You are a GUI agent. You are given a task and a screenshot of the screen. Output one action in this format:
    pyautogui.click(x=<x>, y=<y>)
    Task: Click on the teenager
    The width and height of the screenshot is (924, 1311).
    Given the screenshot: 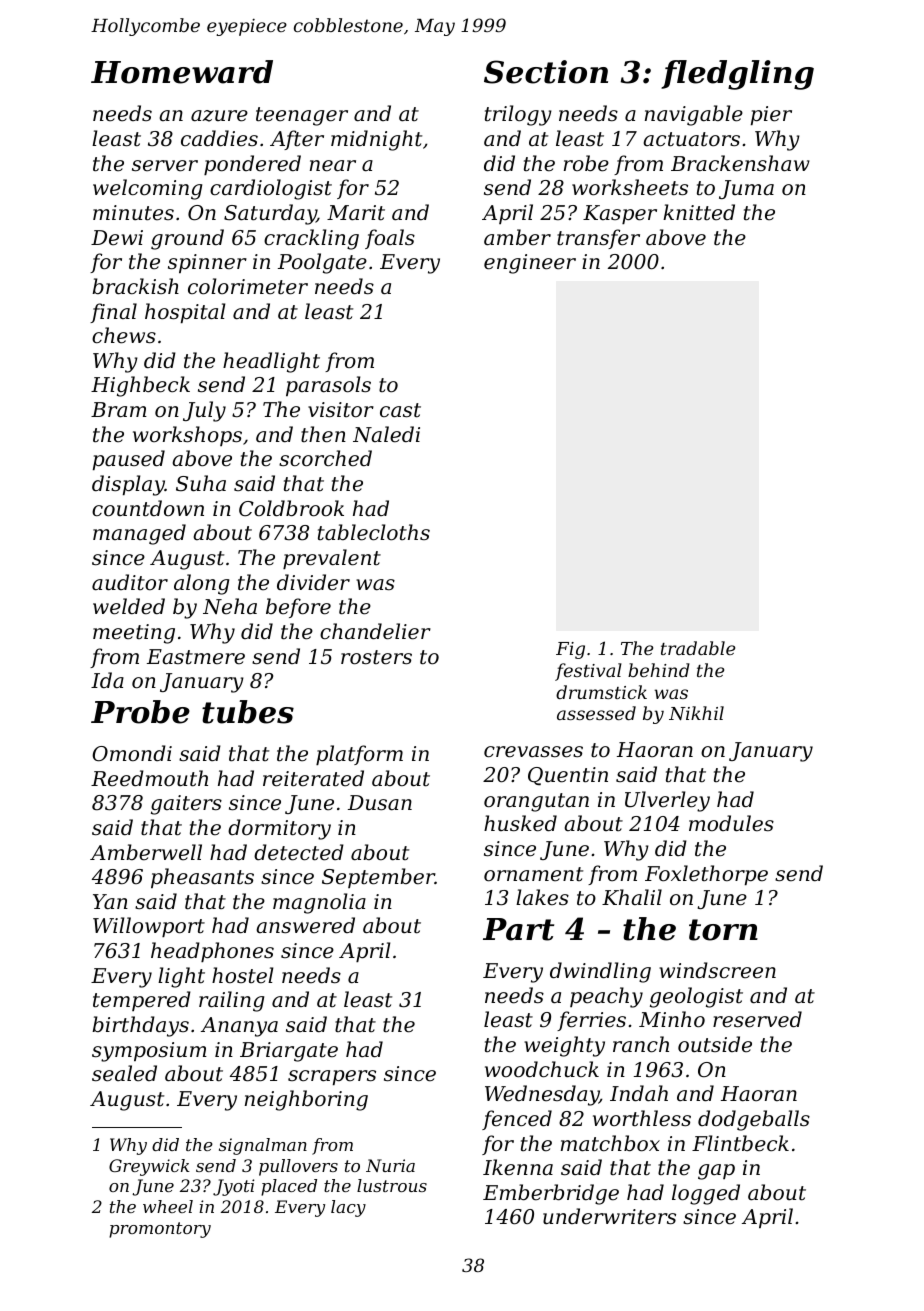 What is the action you would take?
    pyautogui.click(x=302, y=116)
